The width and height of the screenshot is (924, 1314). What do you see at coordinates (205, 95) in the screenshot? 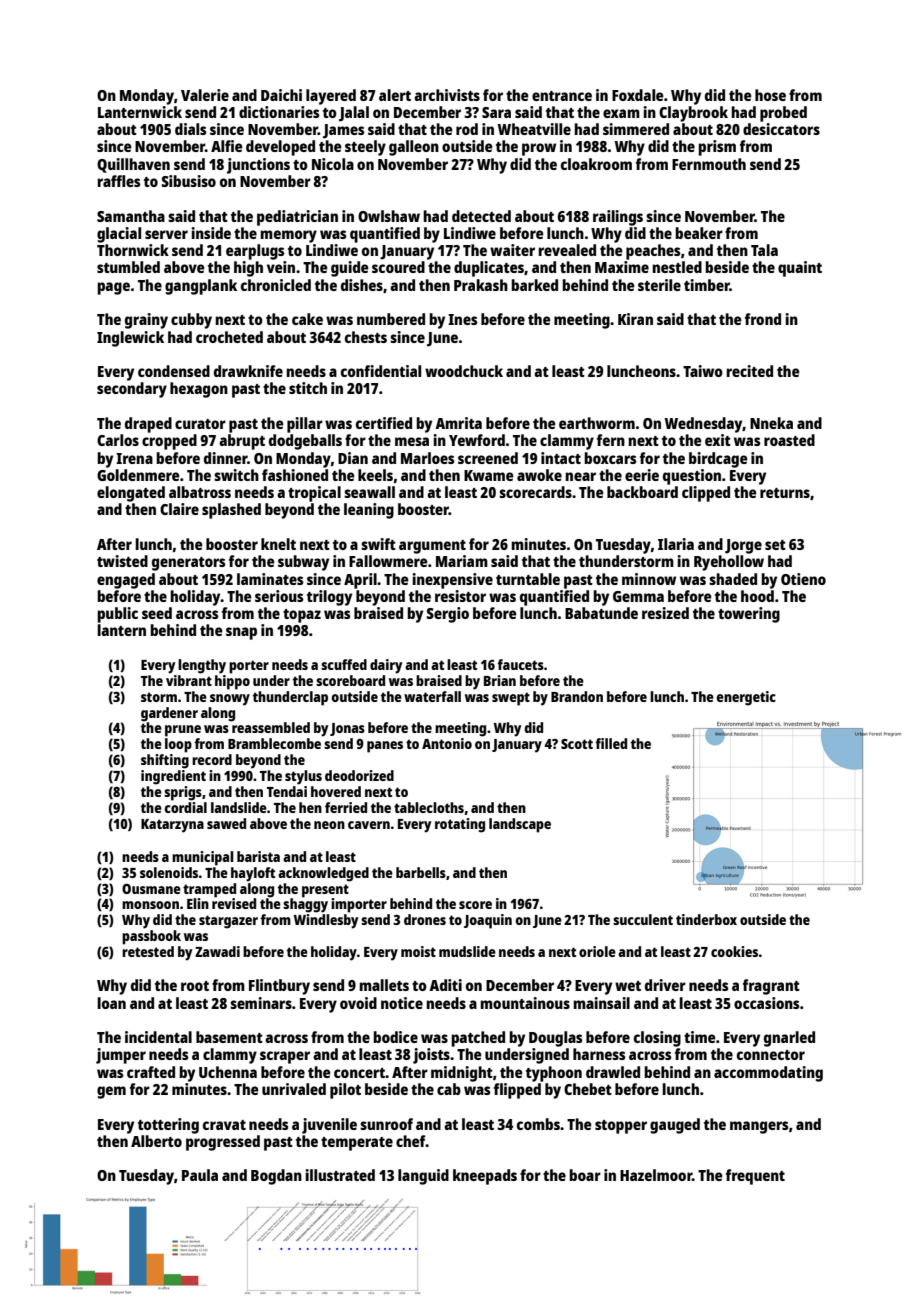
I see `Valerie` at bounding box center [205, 95].
